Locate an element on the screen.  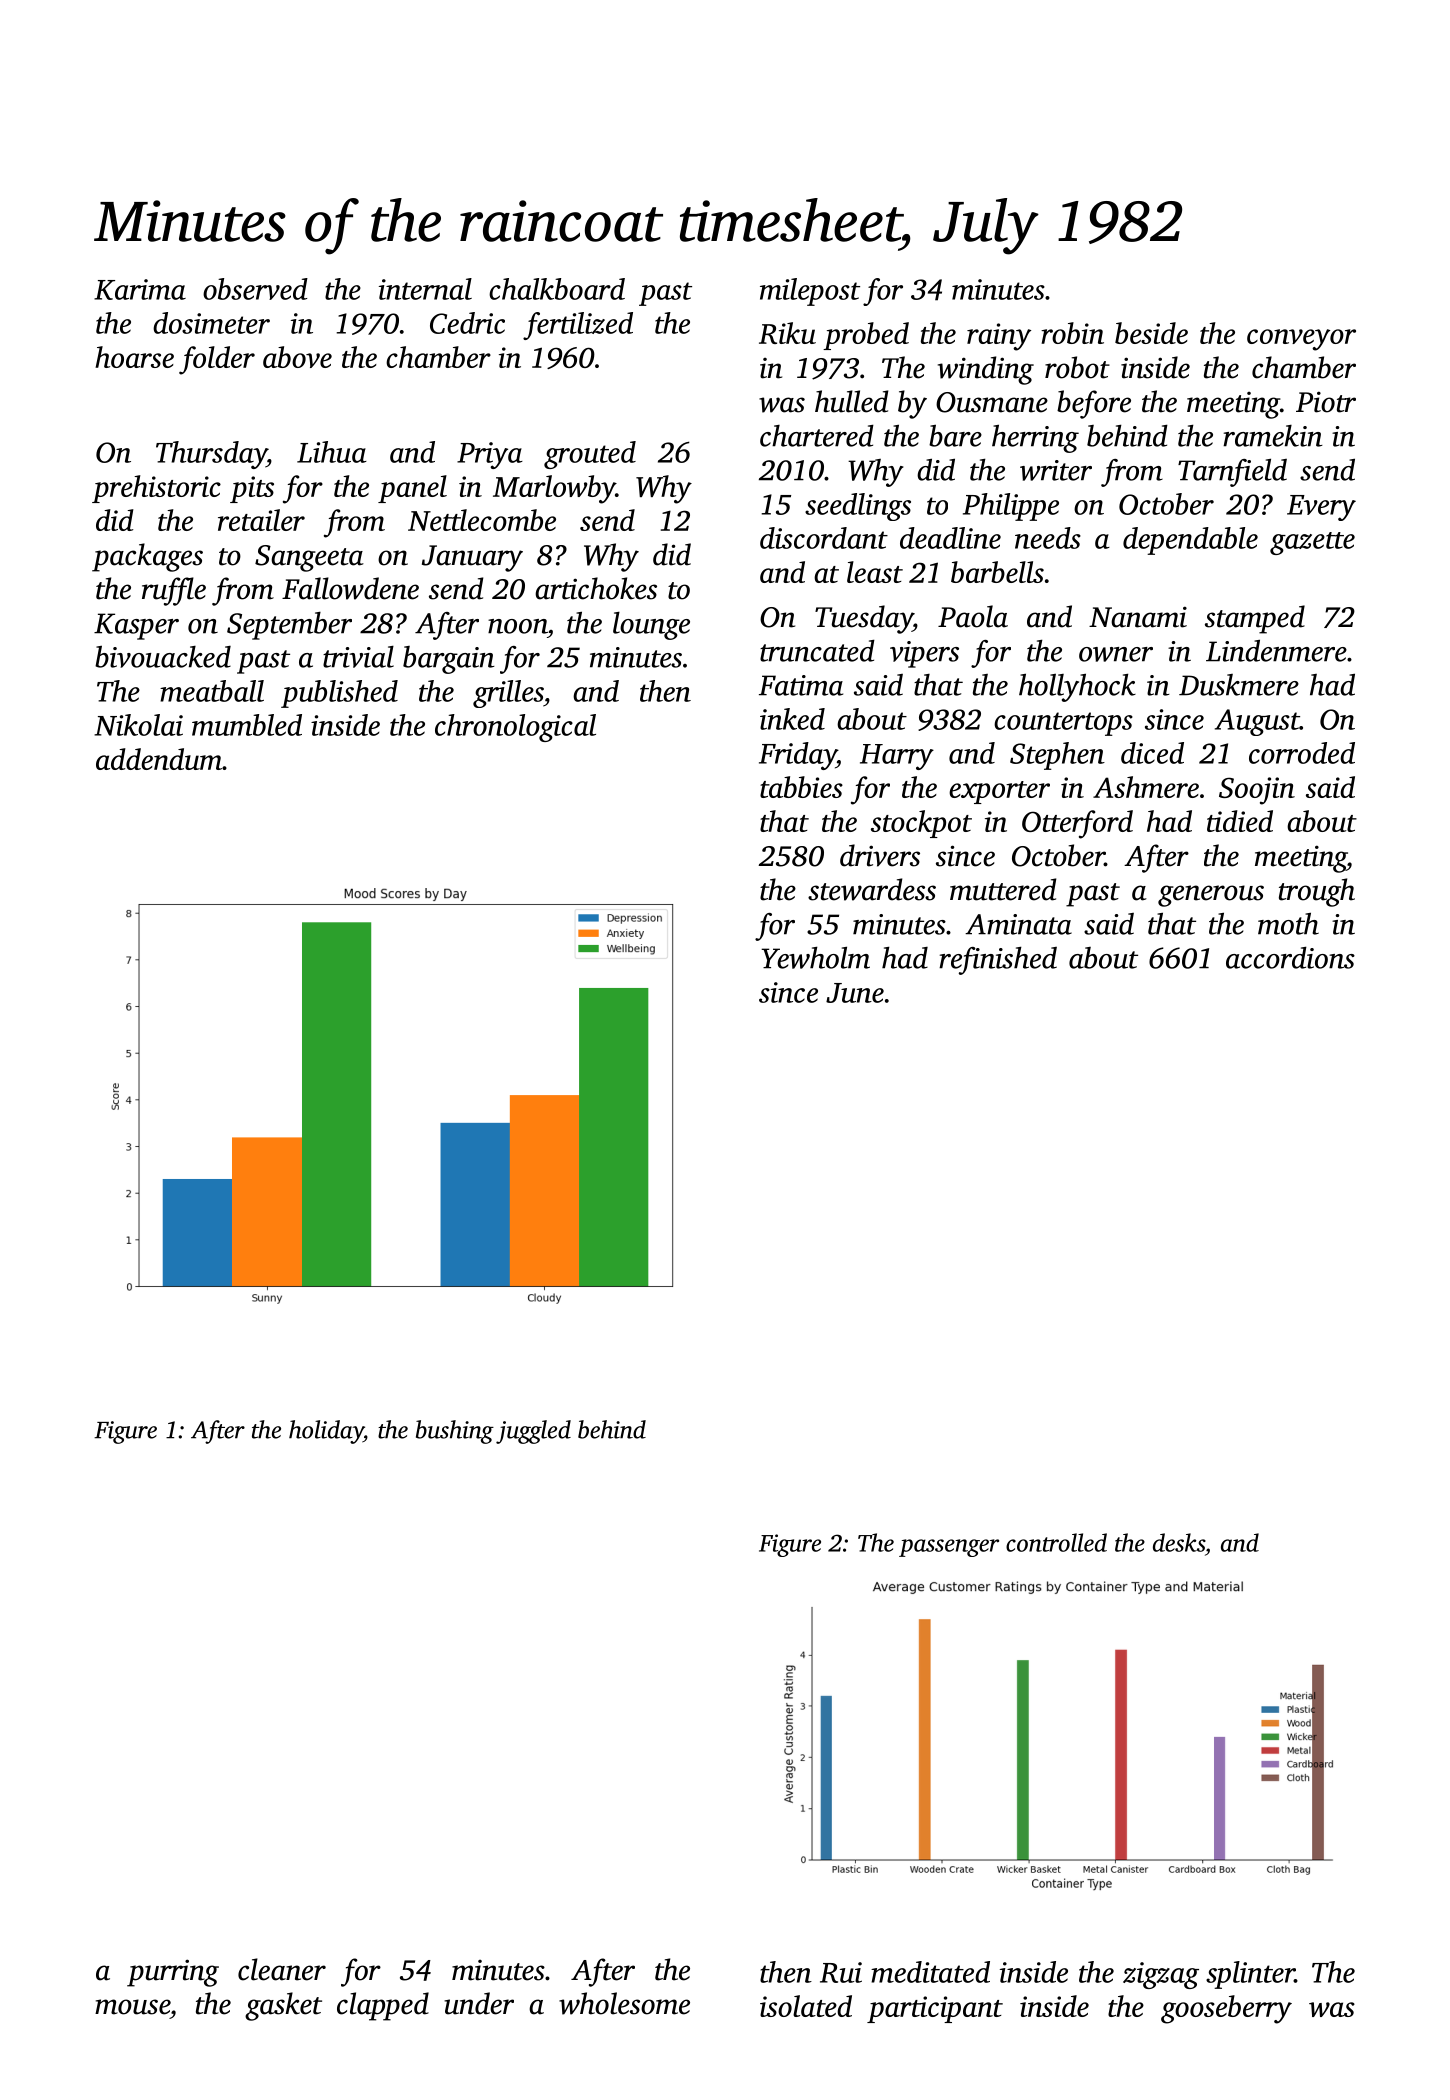
trivial is located at coordinates (358, 657).
